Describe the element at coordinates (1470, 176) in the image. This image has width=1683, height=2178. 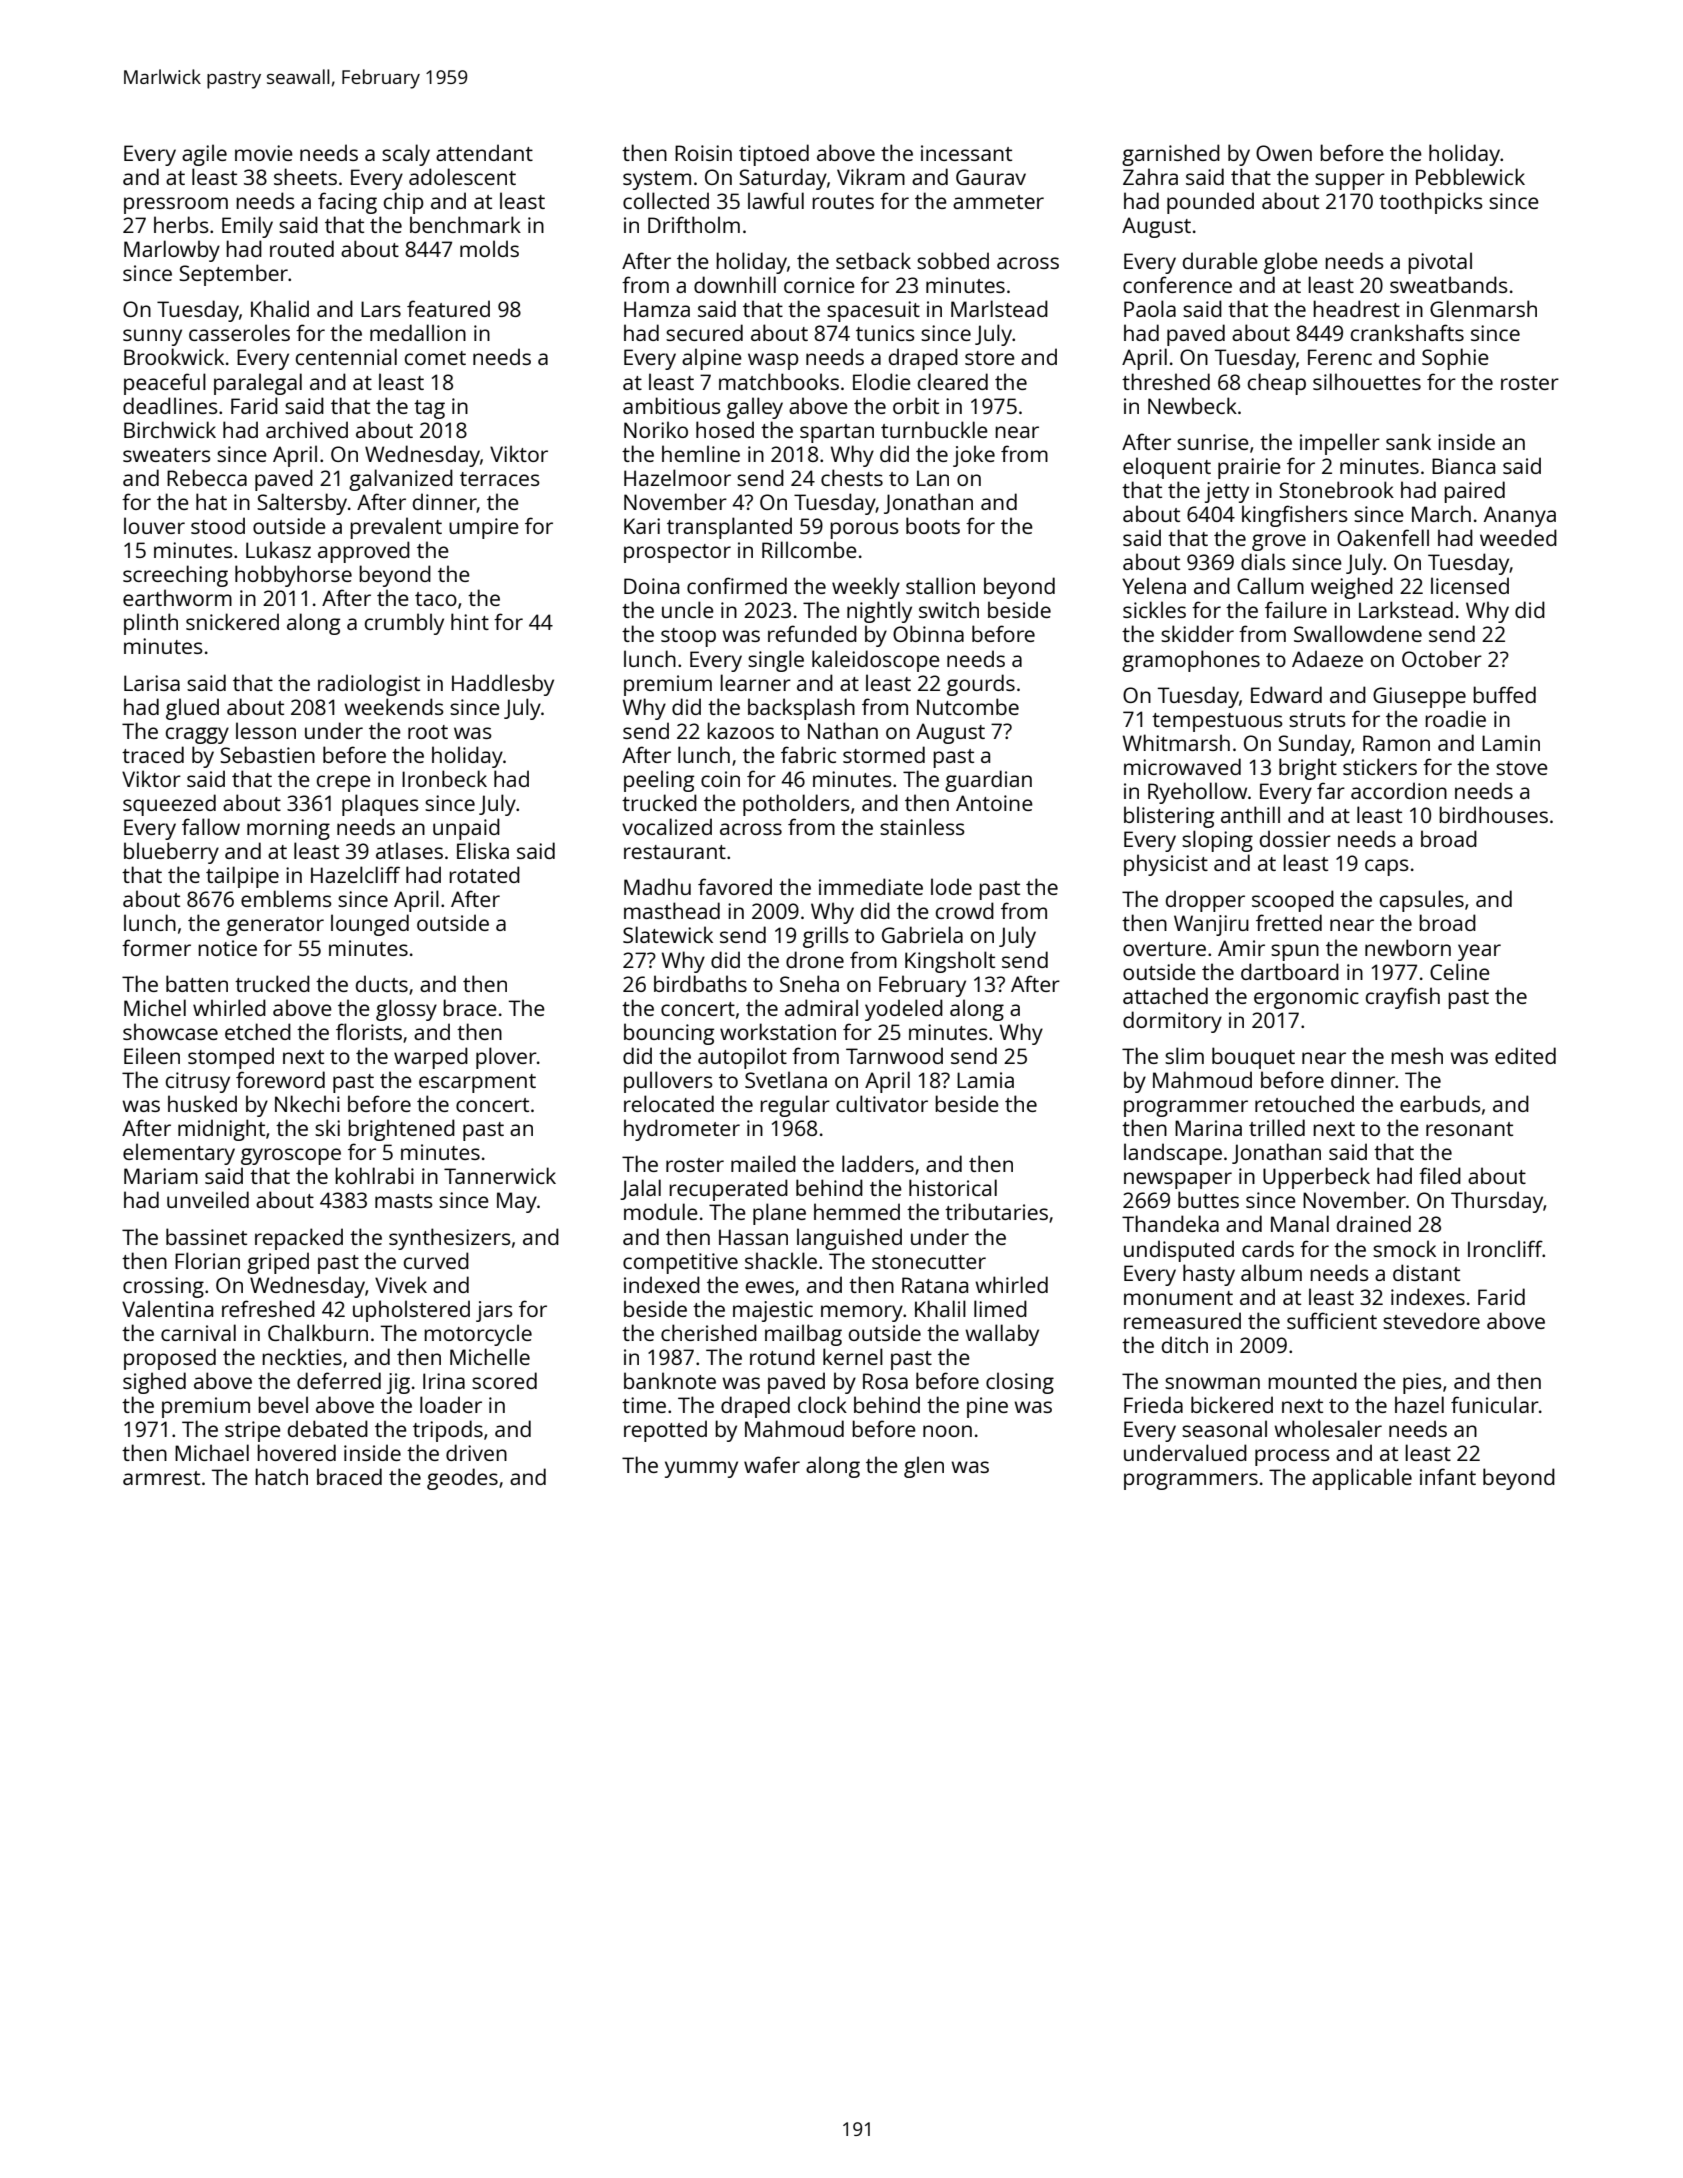
I see `Pebblewick` at that location.
